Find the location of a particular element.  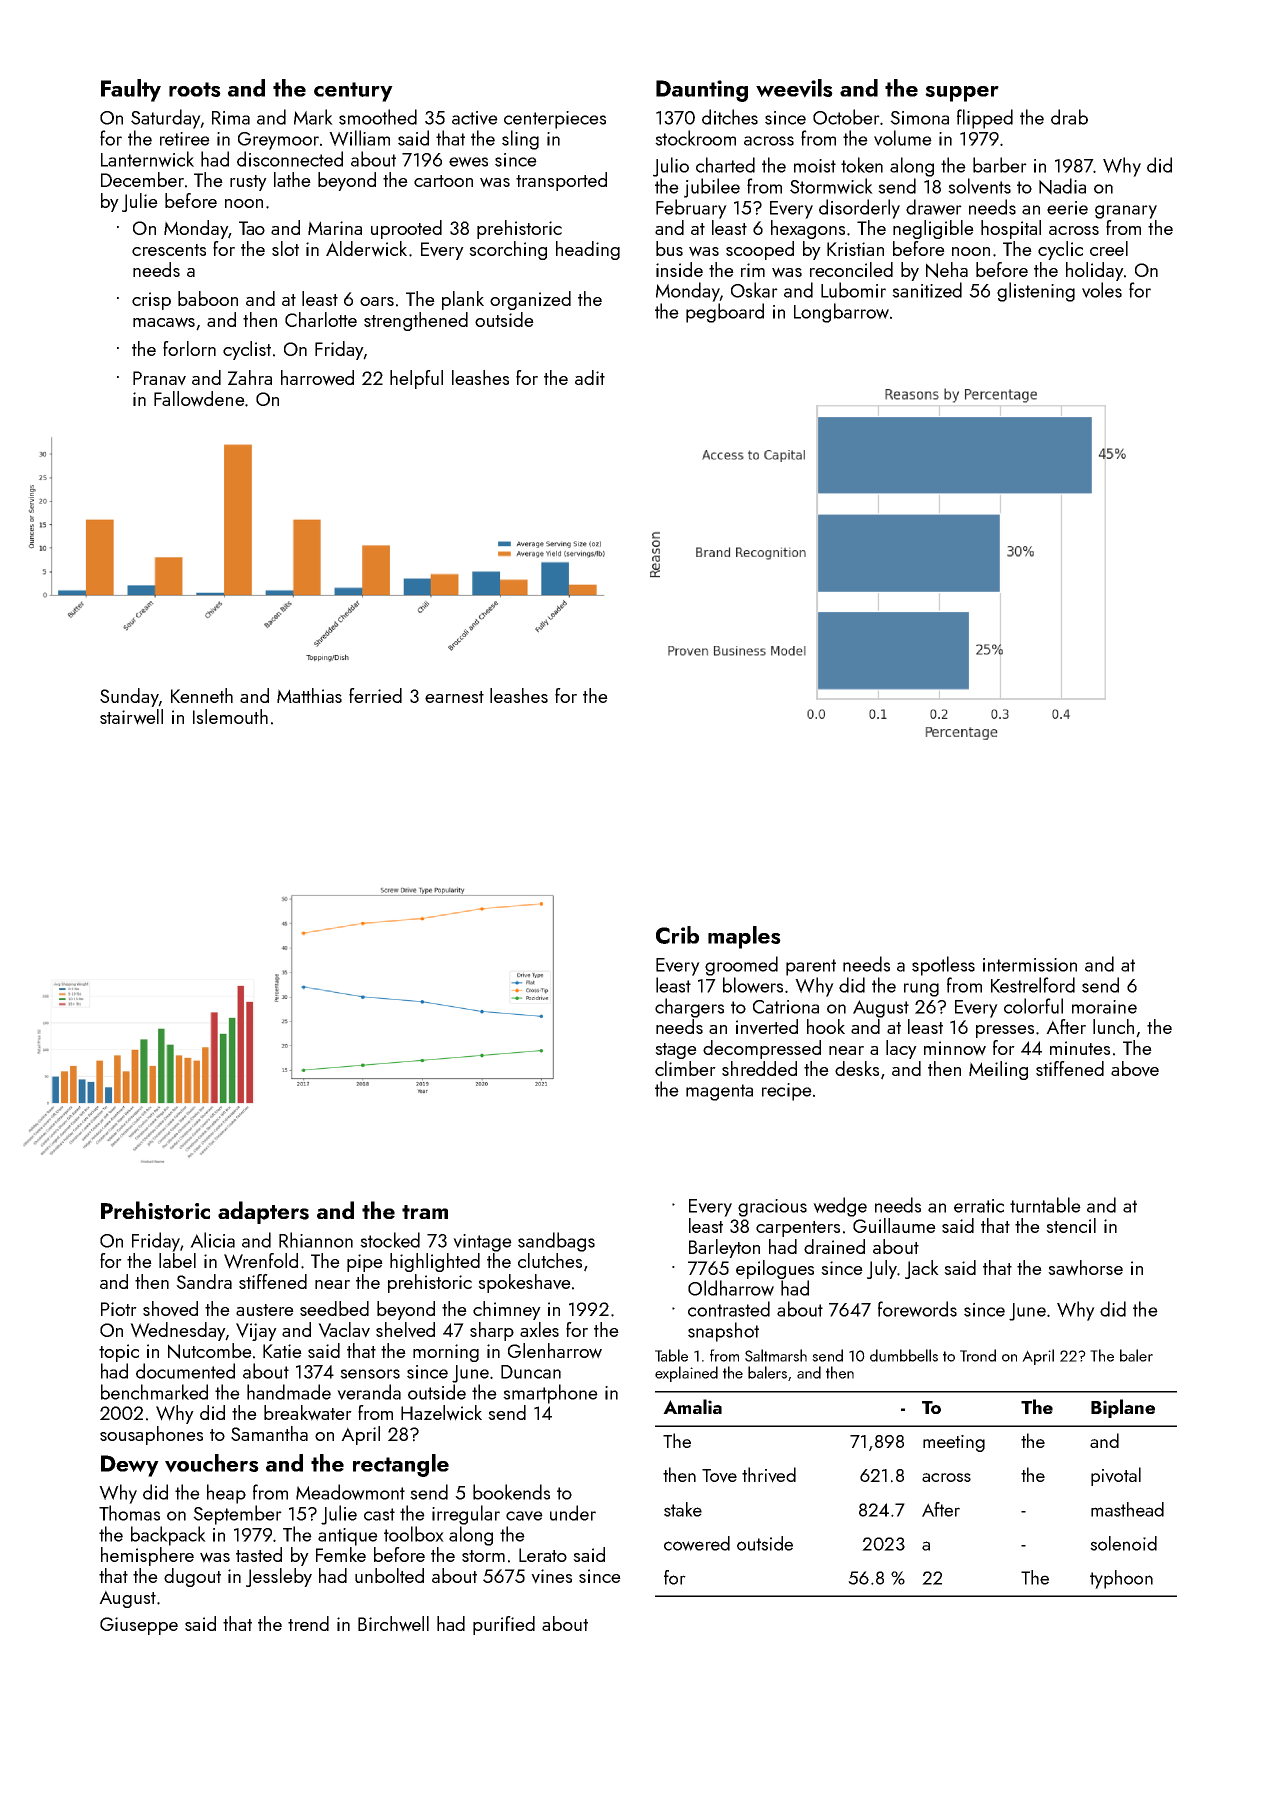

Kenneth is located at coordinates (202, 695).
